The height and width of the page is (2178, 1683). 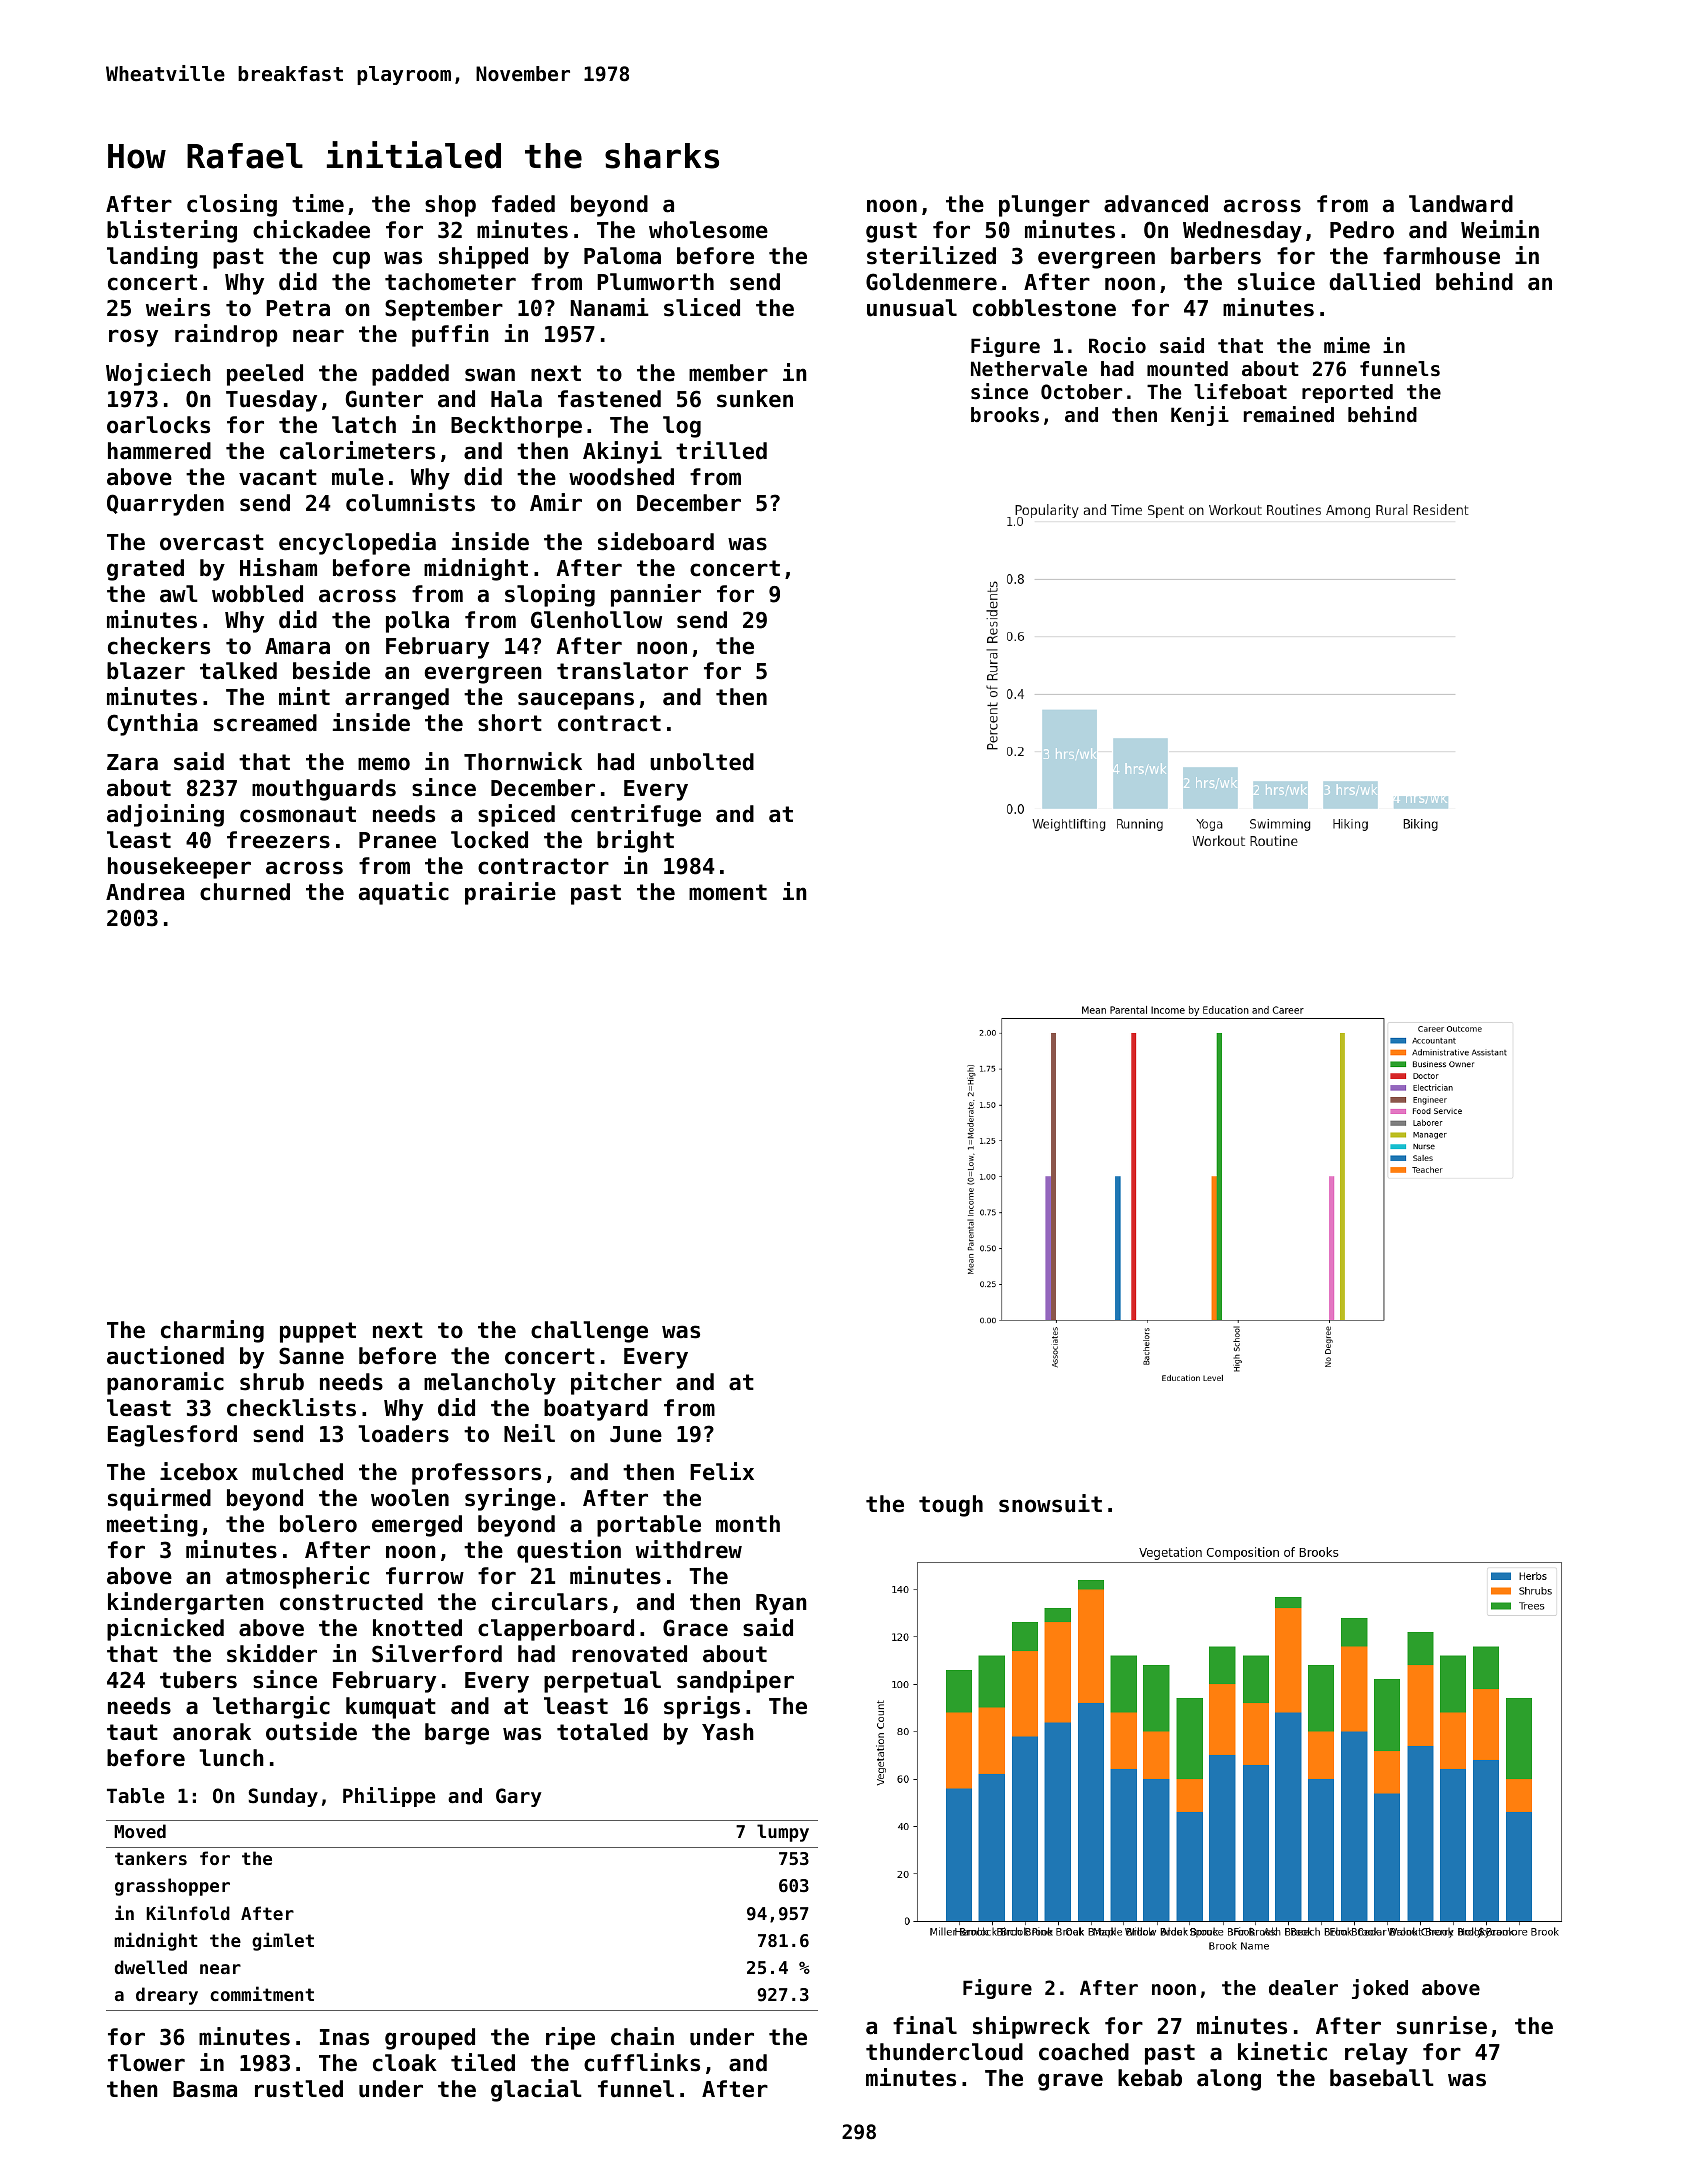 What do you see at coordinates (1303, 1988) in the page?
I see `dealer` at bounding box center [1303, 1988].
